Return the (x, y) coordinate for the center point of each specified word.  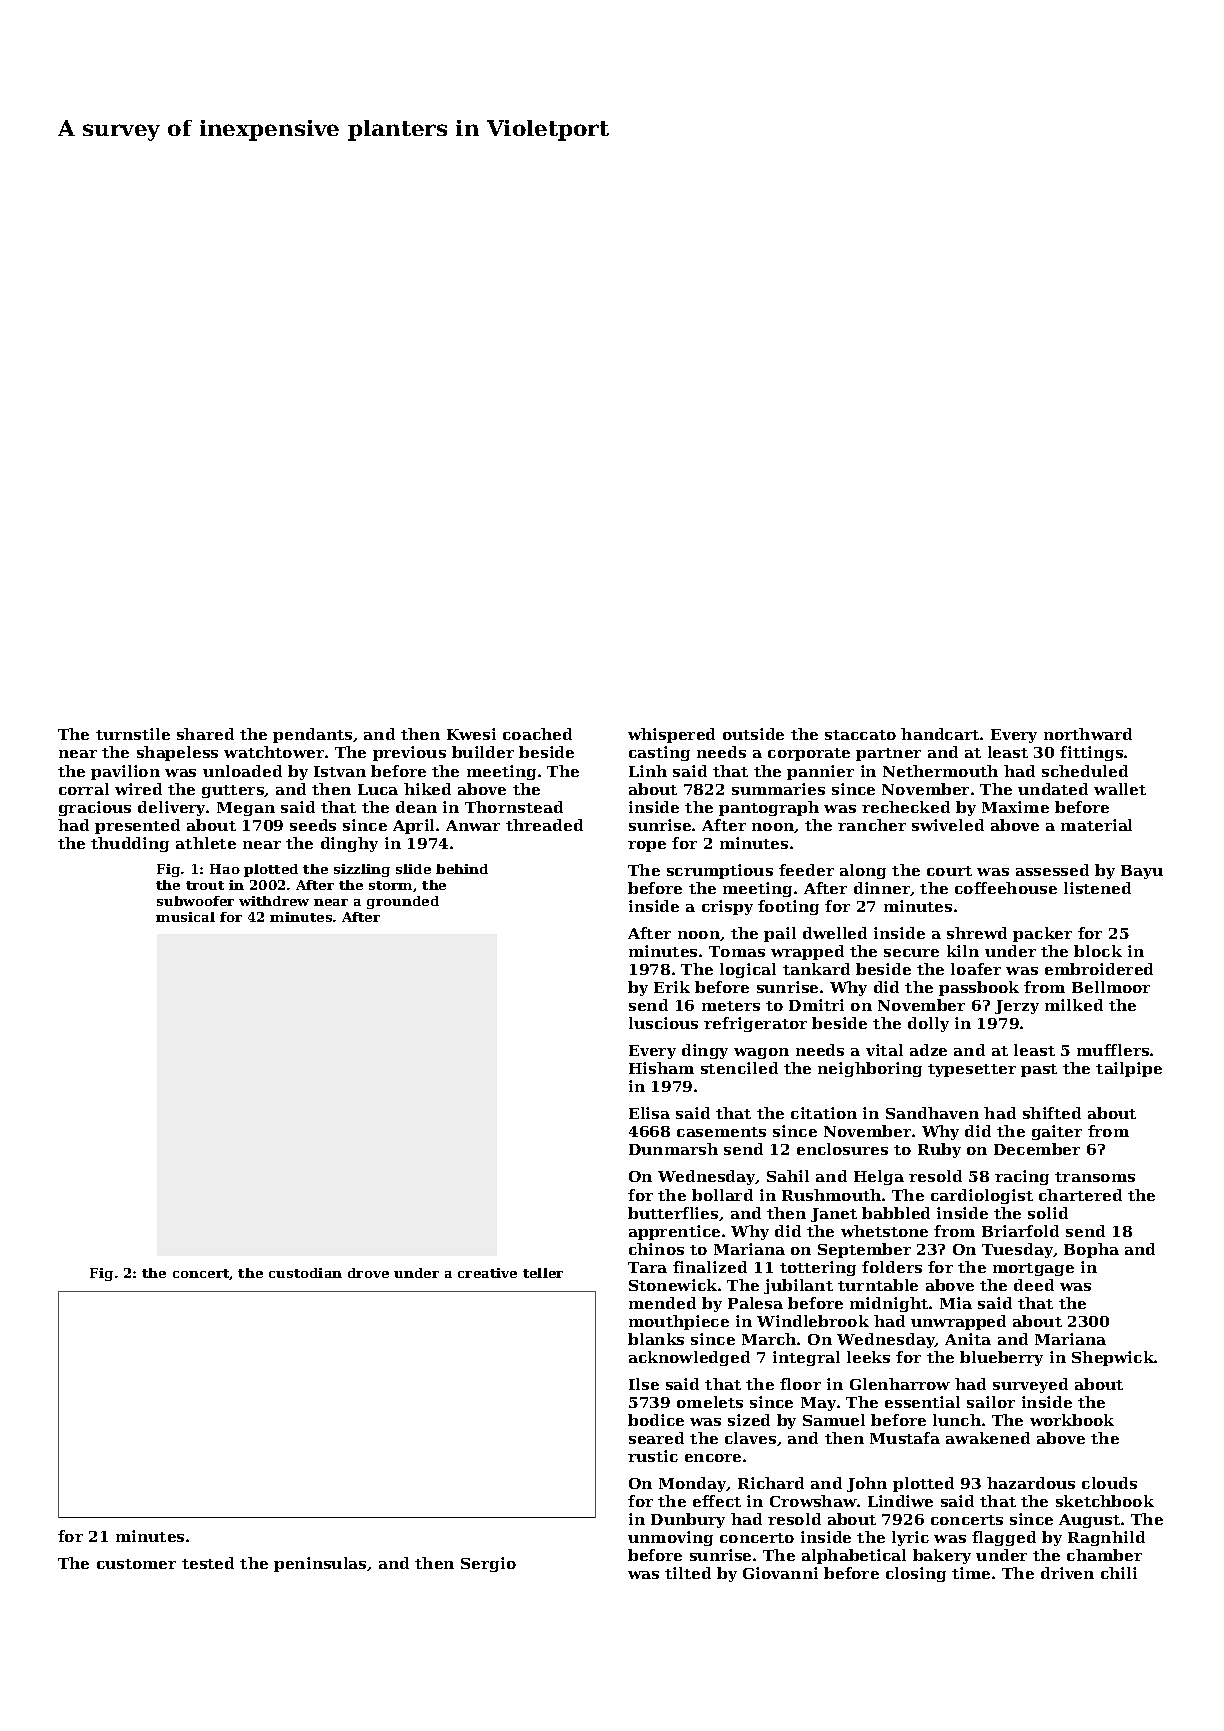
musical (185, 917)
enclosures (842, 1149)
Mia (956, 1303)
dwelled (835, 933)
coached (537, 734)
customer (136, 1564)
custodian (305, 1273)
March (769, 1339)
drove (368, 1273)
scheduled (1085, 771)
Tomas (737, 951)
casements (721, 1132)
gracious (95, 808)
